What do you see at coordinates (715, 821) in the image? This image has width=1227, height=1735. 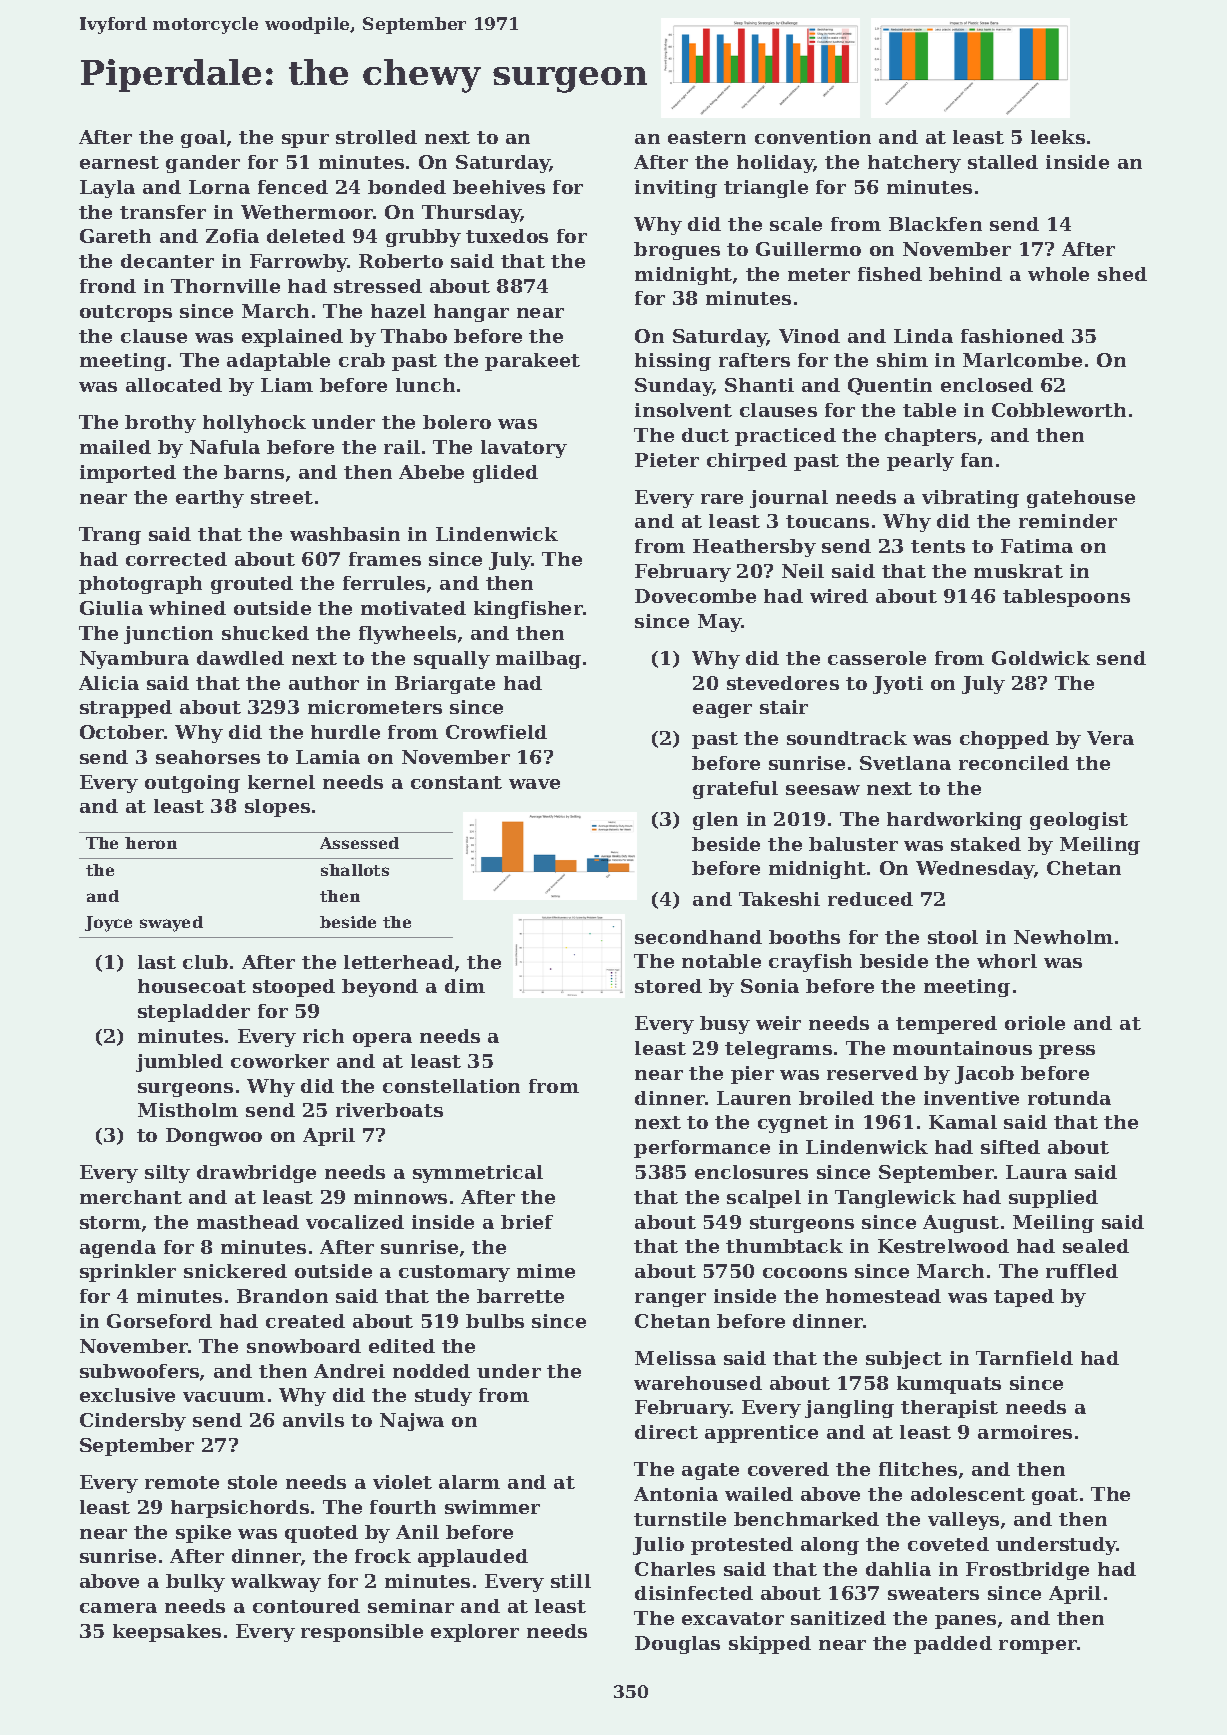 I see `glen` at bounding box center [715, 821].
